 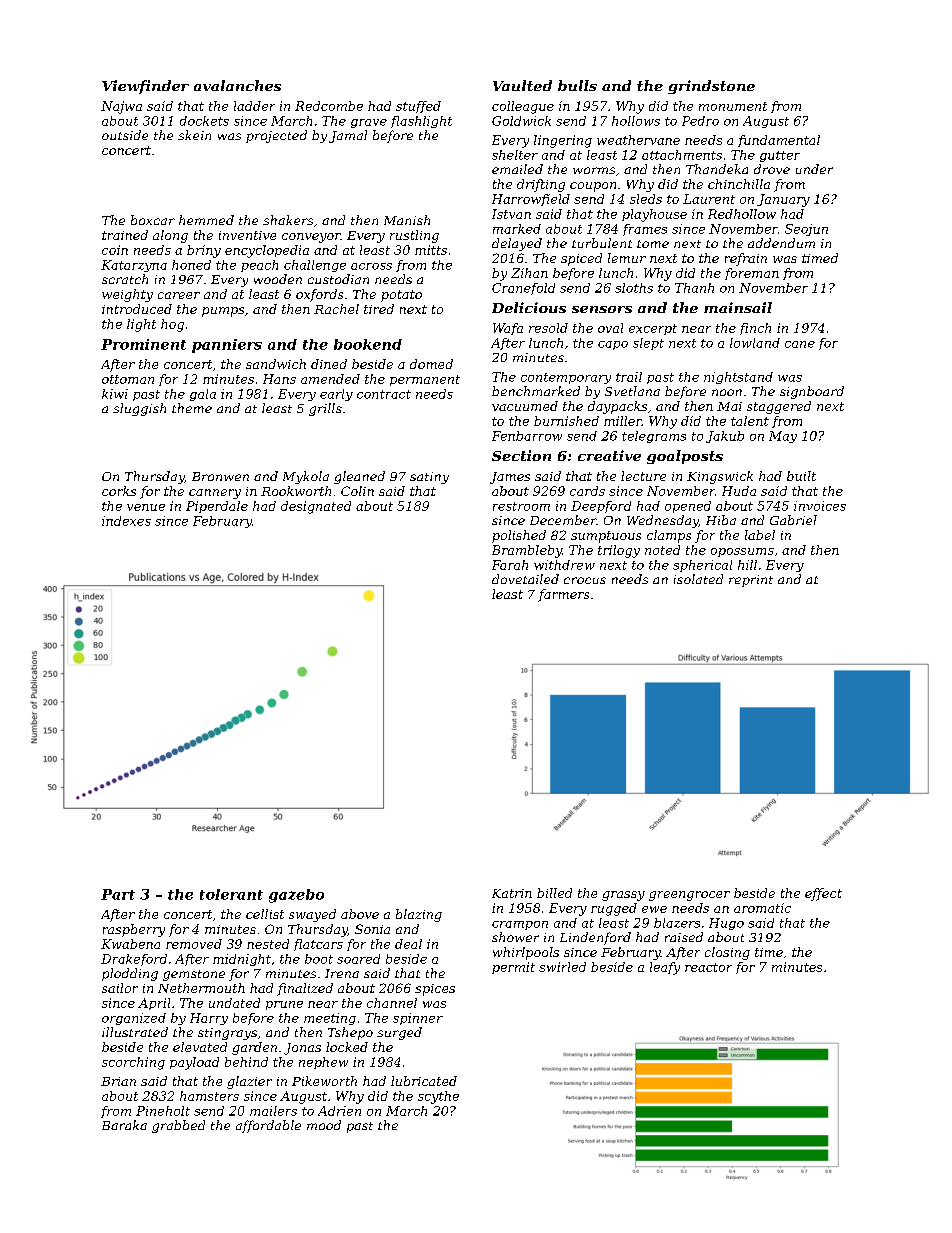 I want to click on reactor, so click(x=708, y=967).
